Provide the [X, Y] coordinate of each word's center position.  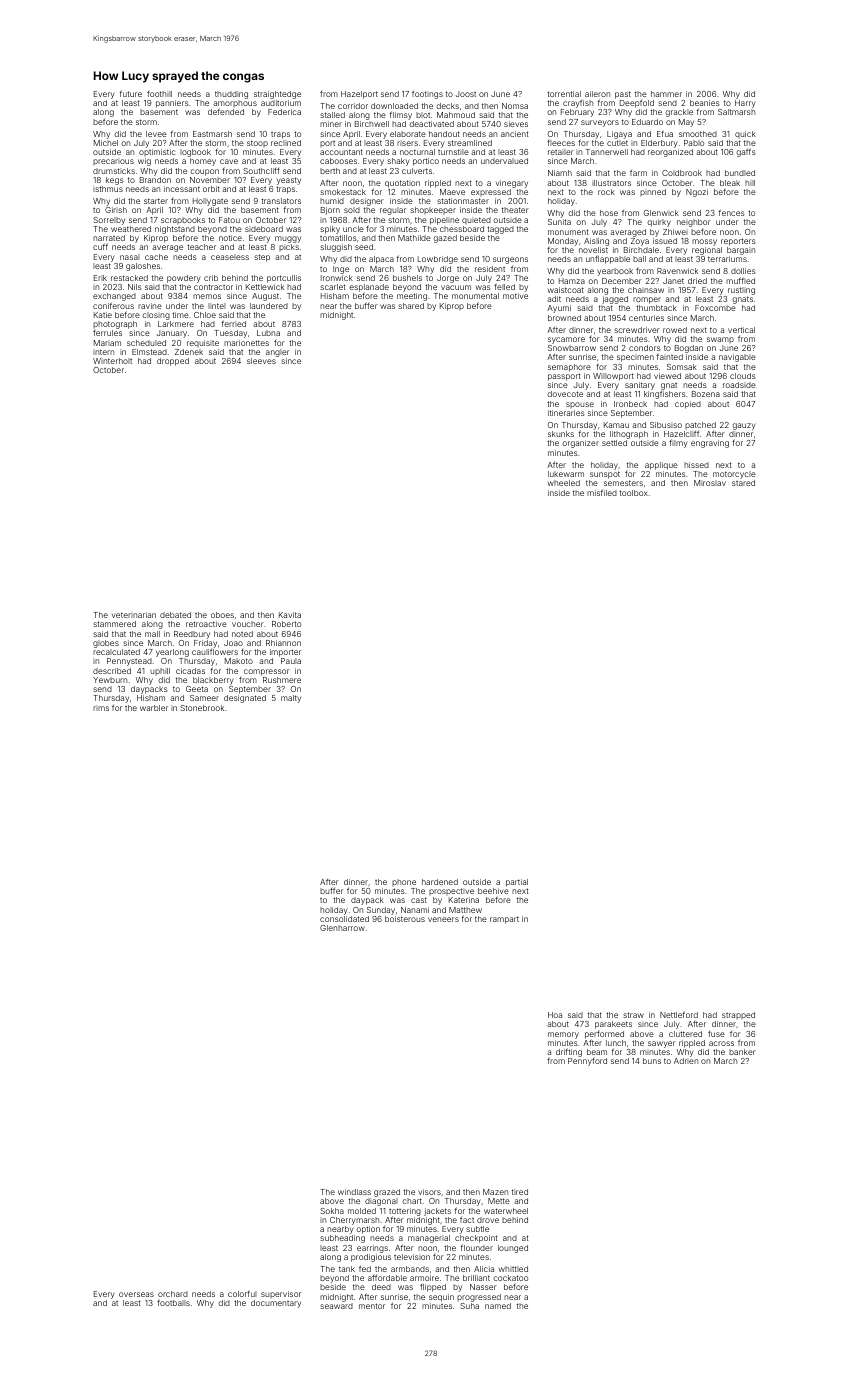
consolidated [344, 919]
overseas [136, 1294]
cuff [100, 246]
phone [404, 882]
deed [381, 1287]
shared [411, 306]
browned [564, 318]
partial [517, 883]
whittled [513, 1269]
